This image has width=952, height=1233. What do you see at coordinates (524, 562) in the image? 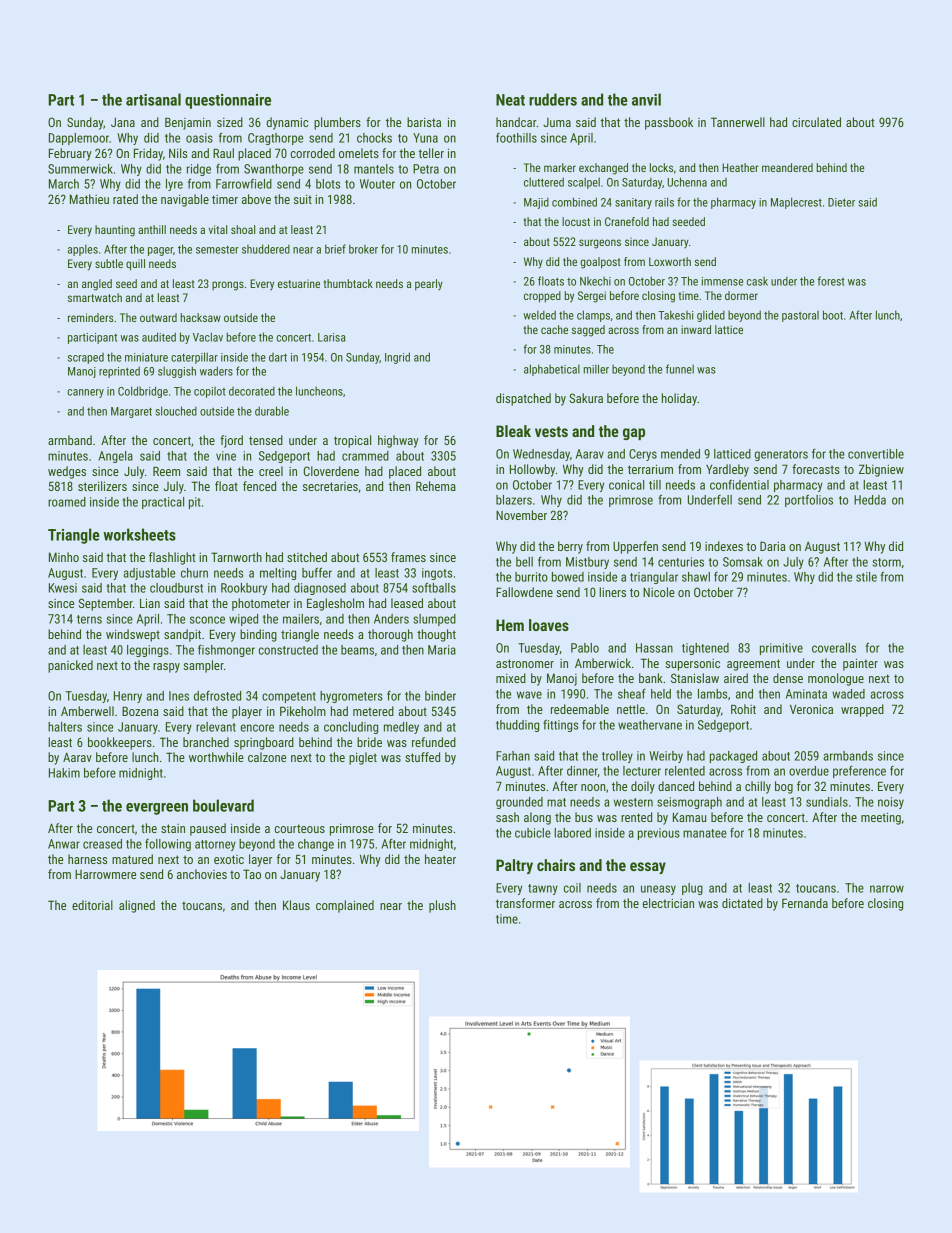
I see `bell` at bounding box center [524, 562].
